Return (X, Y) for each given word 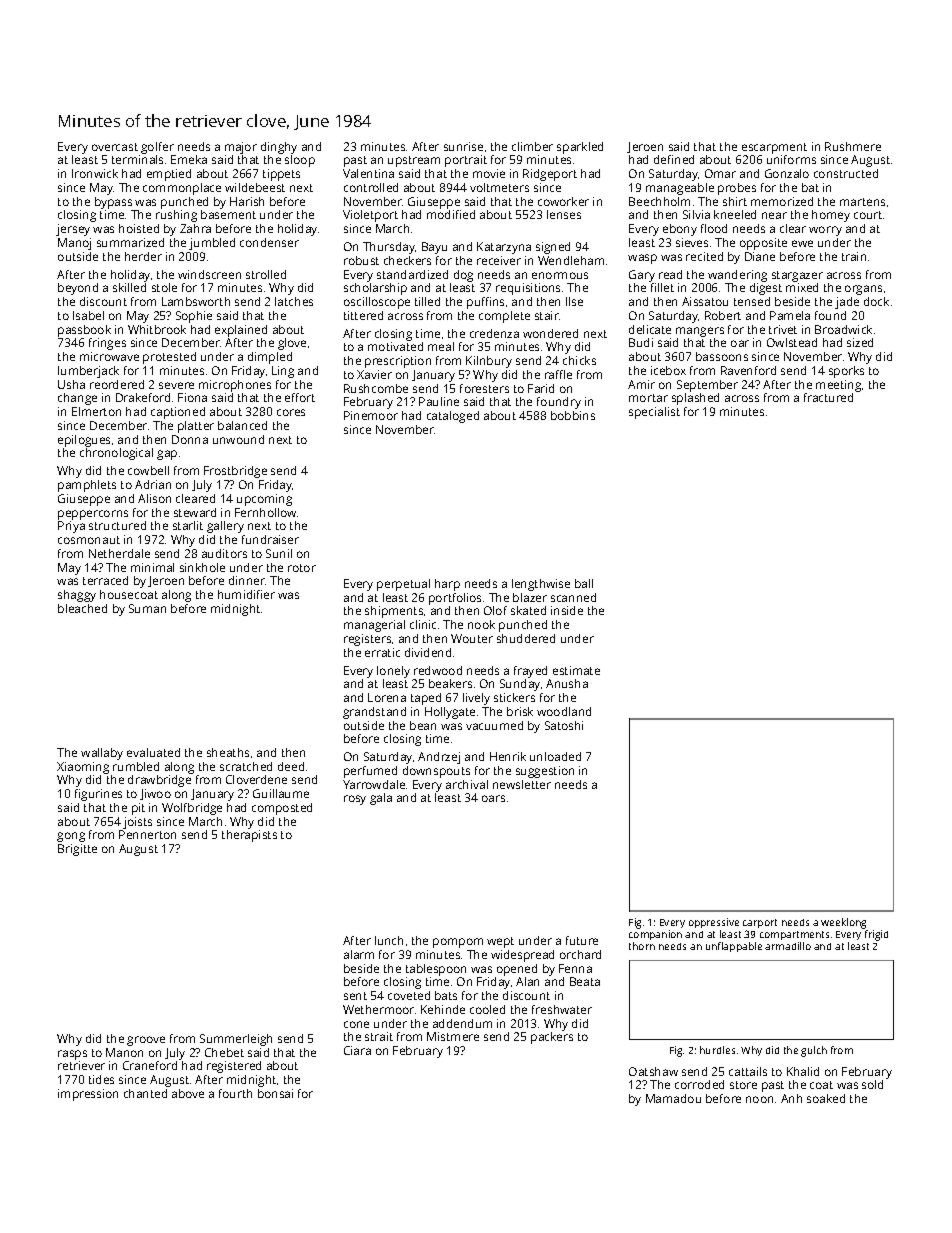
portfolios (455, 599)
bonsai (275, 1093)
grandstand (374, 713)
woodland (564, 711)
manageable (680, 189)
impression (88, 1095)
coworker (563, 201)
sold (872, 1084)
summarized (130, 242)
